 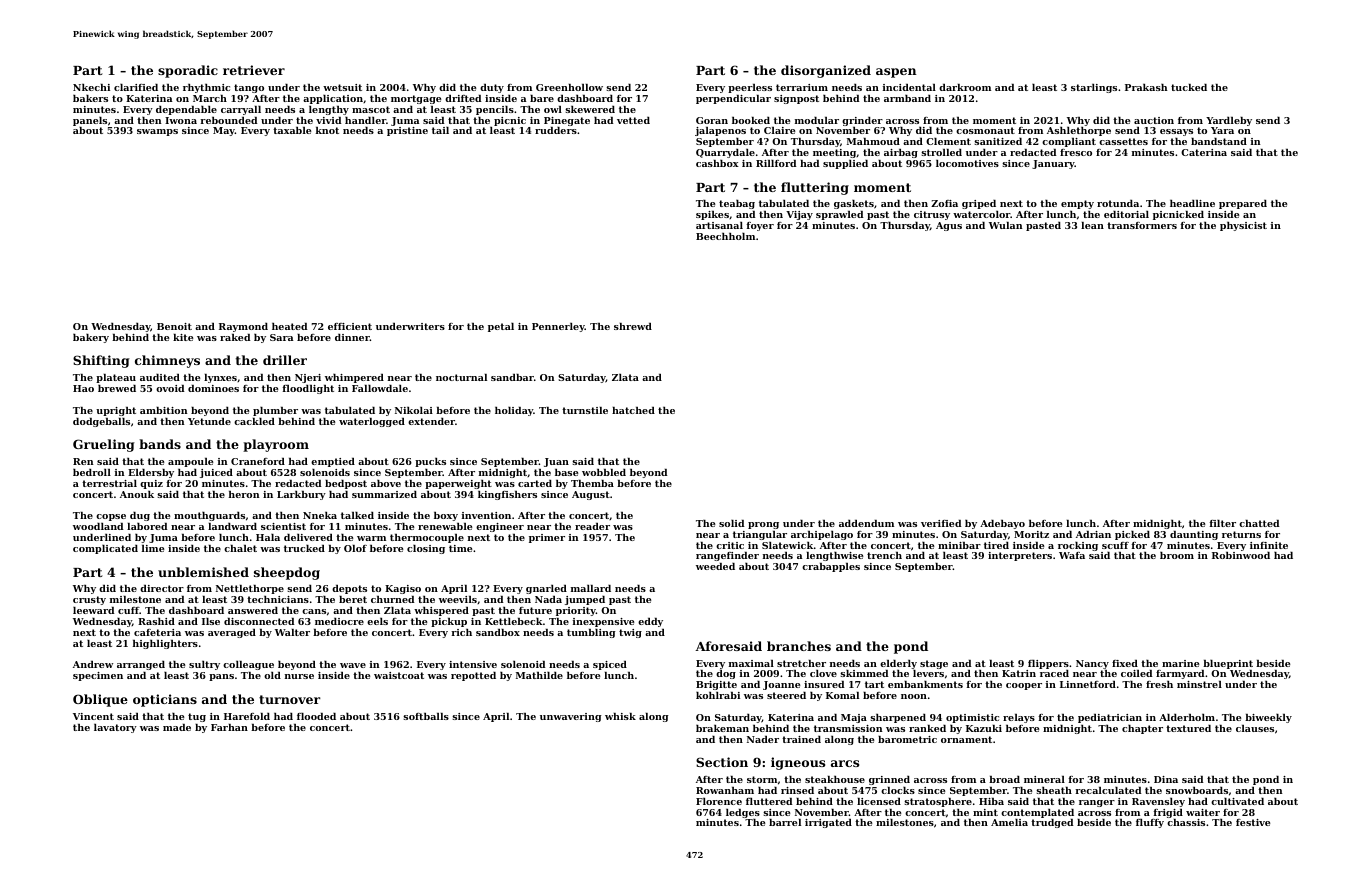 I want to click on barrel, so click(x=785, y=822).
